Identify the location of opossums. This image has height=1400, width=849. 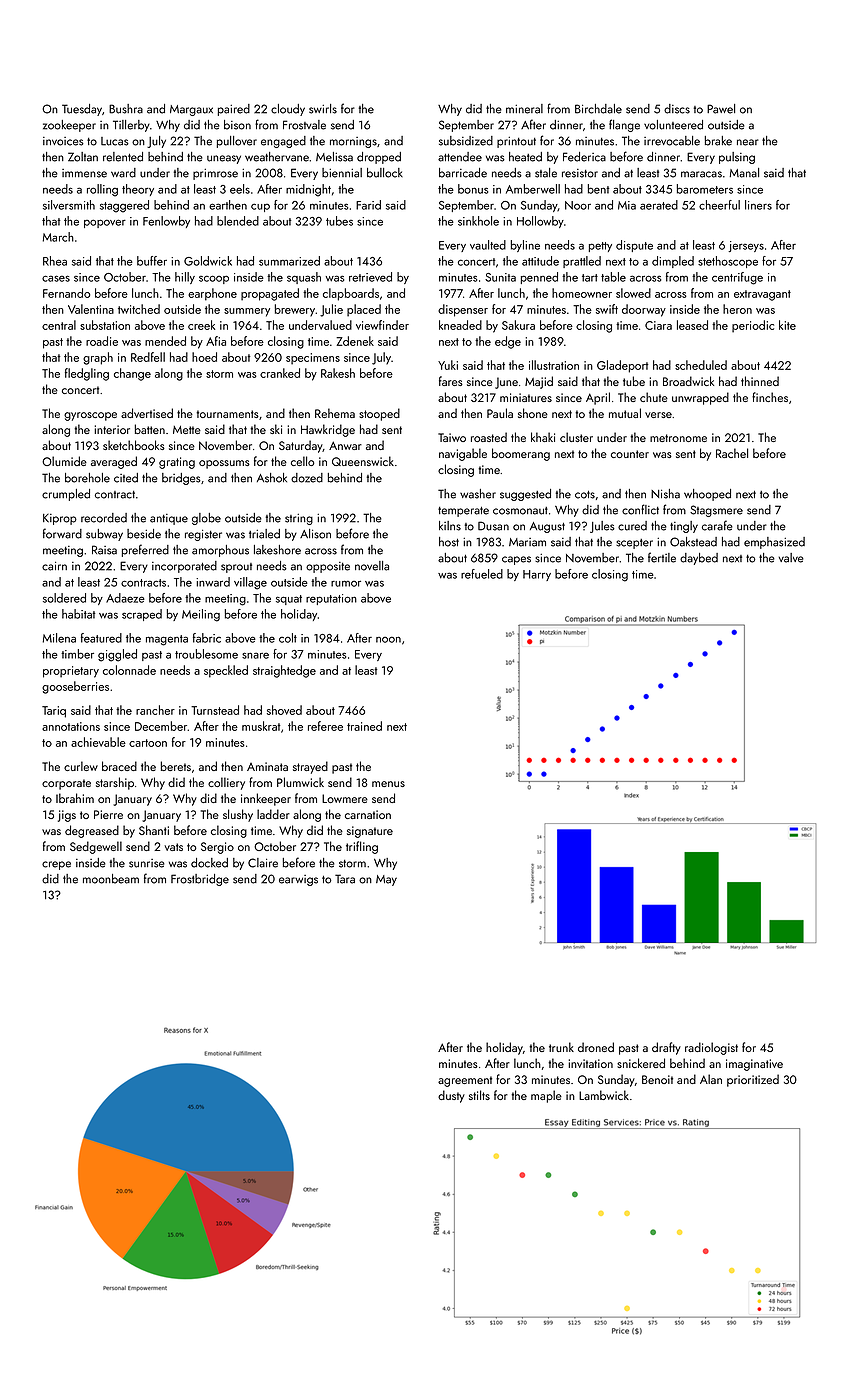
(224, 464).
